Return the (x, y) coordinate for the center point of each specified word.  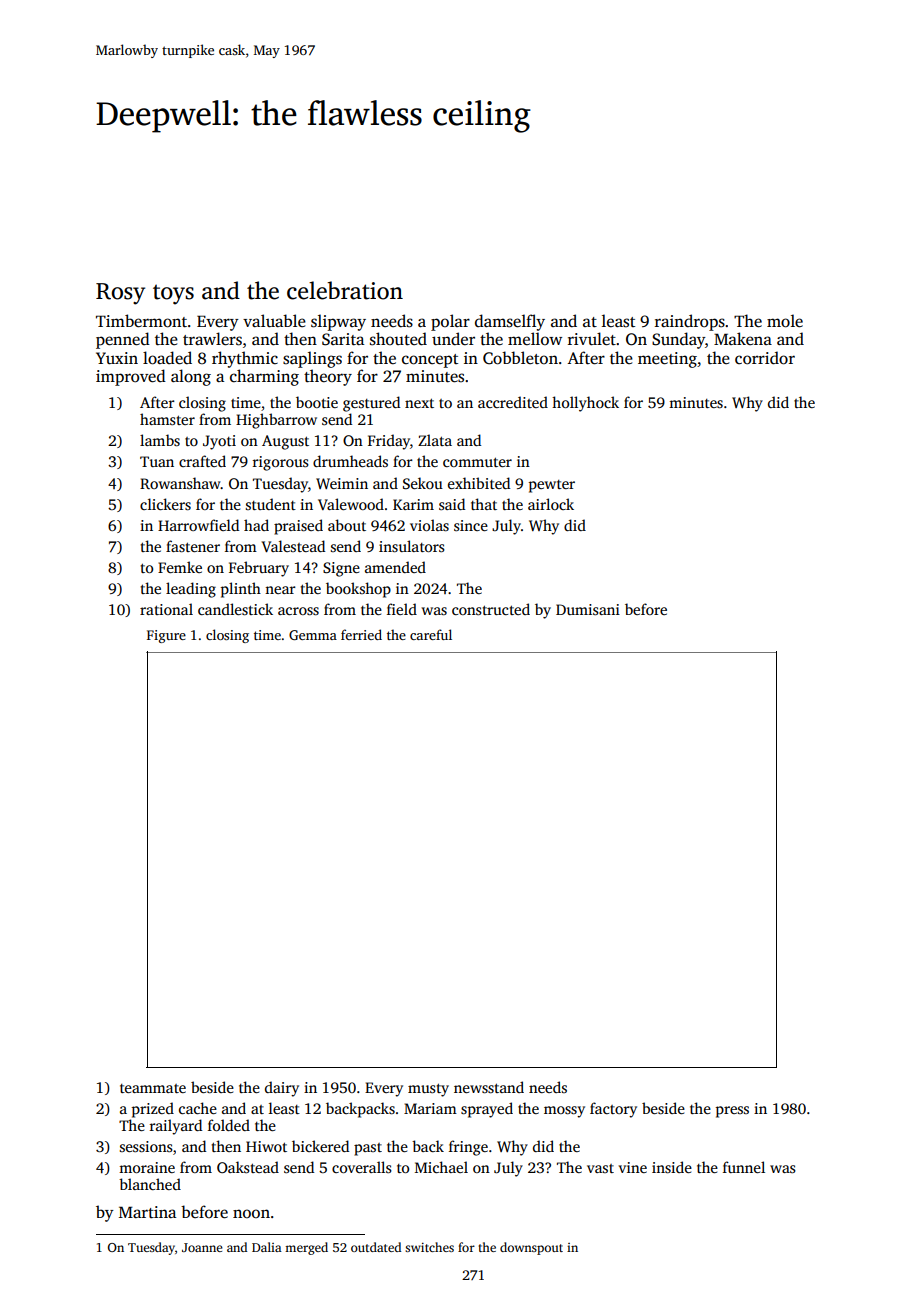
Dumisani (588, 609)
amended (395, 567)
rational (166, 609)
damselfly (510, 322)
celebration (345, 290)
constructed (491, 609)
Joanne (202, 1247)
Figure (166, 636)
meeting (667, 360)
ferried (361, 634)
